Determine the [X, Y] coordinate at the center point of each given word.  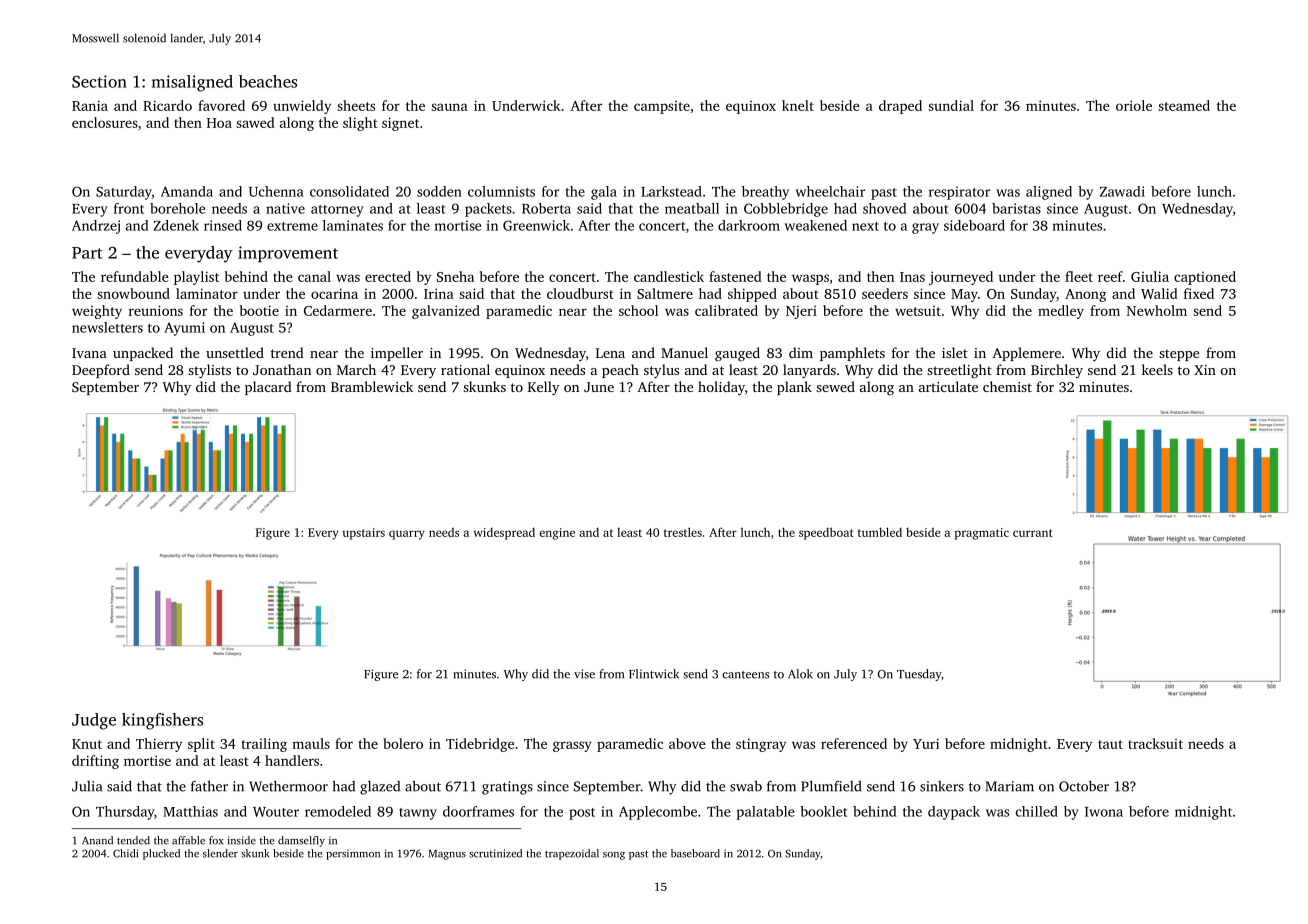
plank [794, 388]
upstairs [364, 534]
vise [584, 674]
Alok [800, 674]
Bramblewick [372, 386]
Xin [1205, 370]
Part [87, 253]
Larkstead [671, 191]
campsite [662, 107]
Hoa [219, 123]
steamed [1184, 105]
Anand [97, 840]
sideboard [974, 225]
